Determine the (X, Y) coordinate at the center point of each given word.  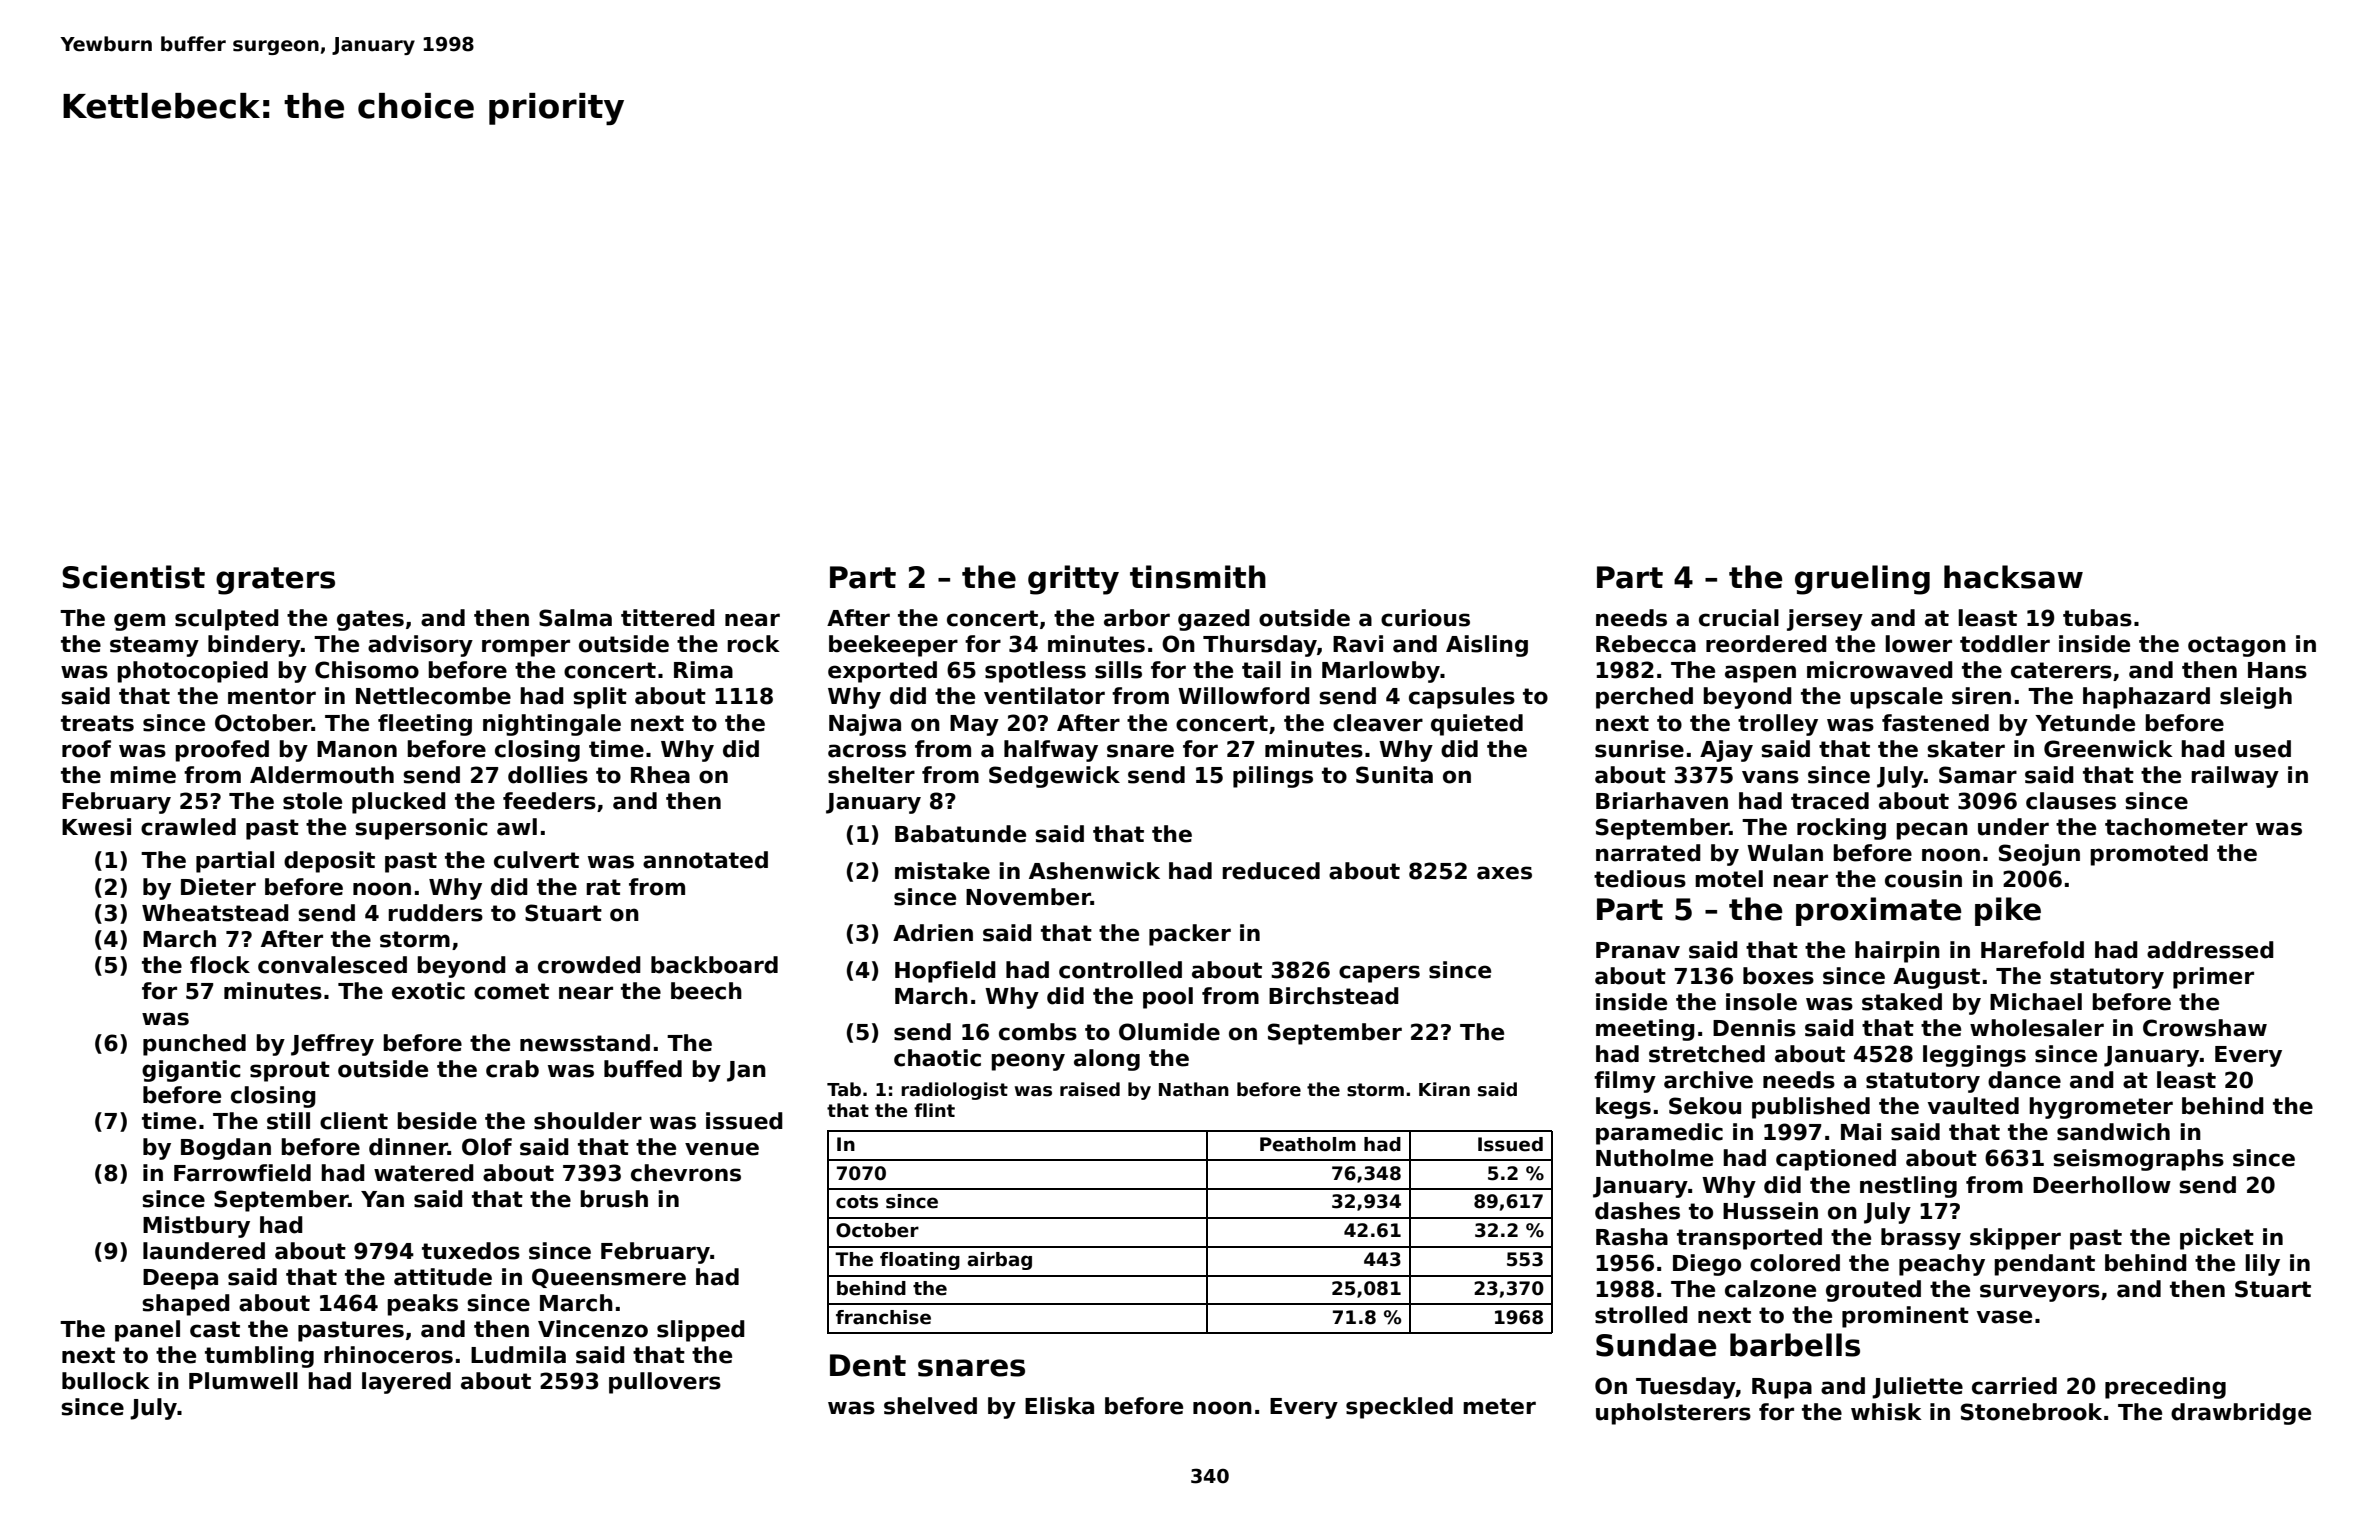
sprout (290, 1071)
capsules (1462, 698)
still (288, 1121)
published (1811, 1108)
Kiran (1444, 1089)
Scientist (133, 577)
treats (97, 723)
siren (1981, 696)
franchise (883, 1317)
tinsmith (1198, 577)
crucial (1739, 618)
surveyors (2040, 1293)
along (1107, 1060)
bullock (106, 1381)
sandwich (2113, 1132)
